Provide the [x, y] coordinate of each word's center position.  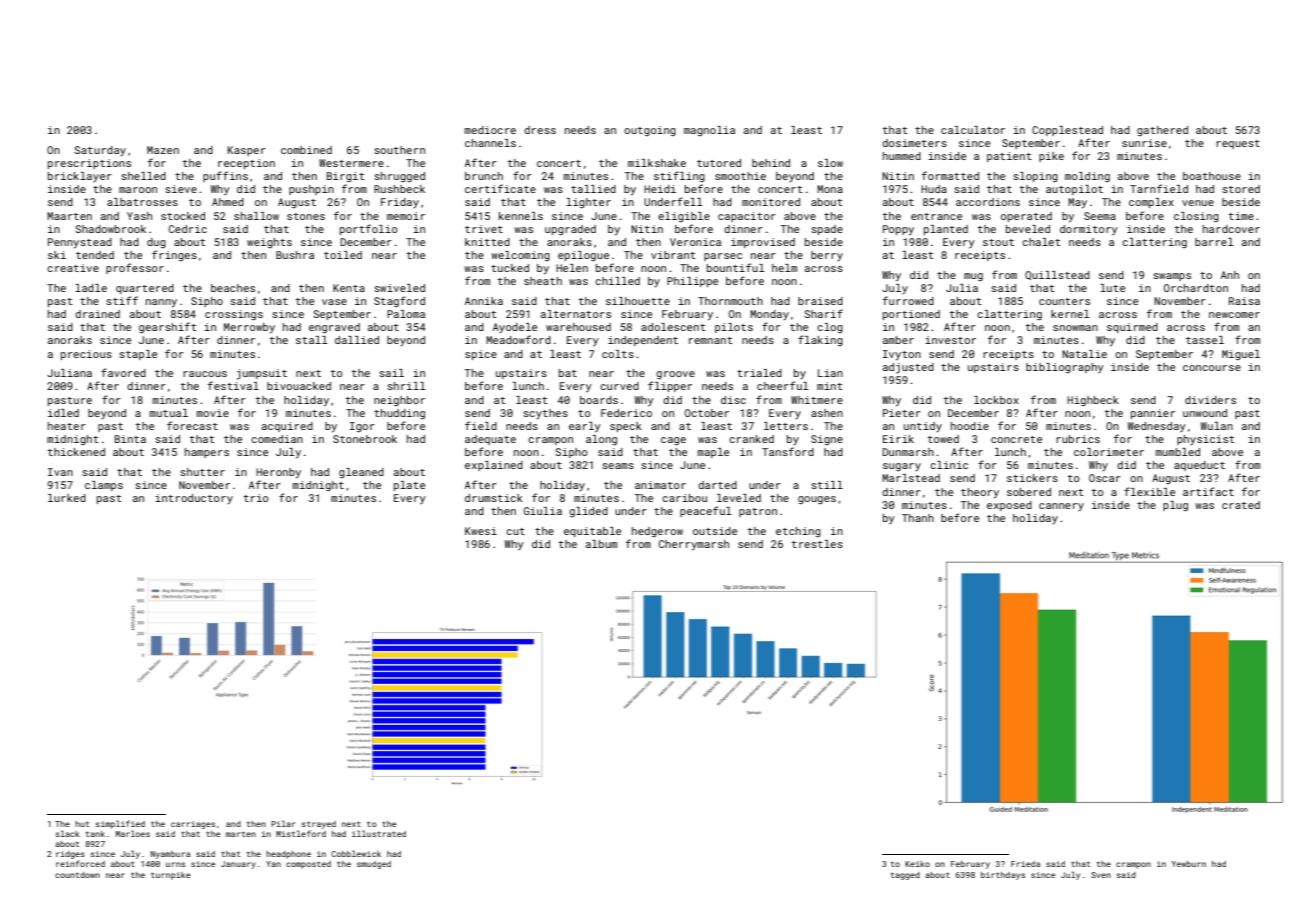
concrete [1016, 439]
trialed [759, 373]
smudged [374, 865]
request [1238, 144]
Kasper [247, 151]
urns [175, 864]
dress [540, 130]
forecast [192, 425]
